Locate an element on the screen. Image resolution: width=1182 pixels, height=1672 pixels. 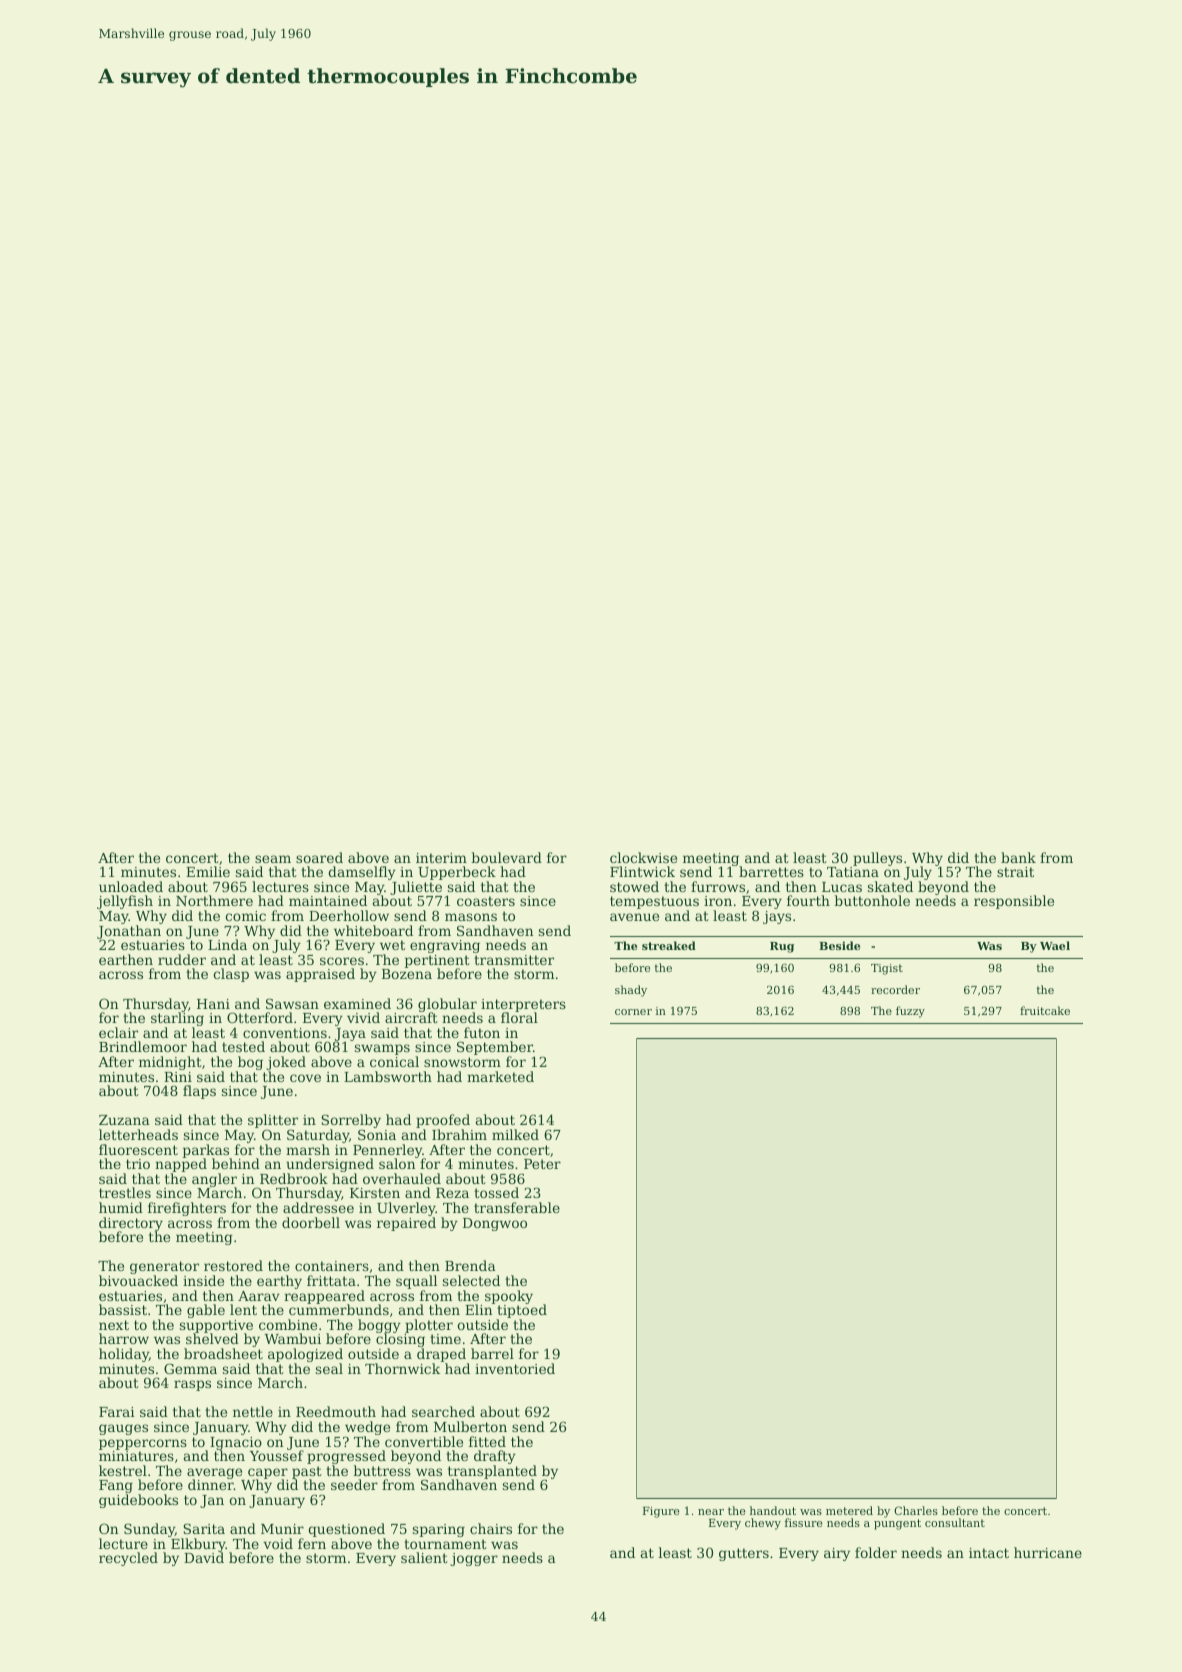
undersigned is located at coordinates (330, 1165).
